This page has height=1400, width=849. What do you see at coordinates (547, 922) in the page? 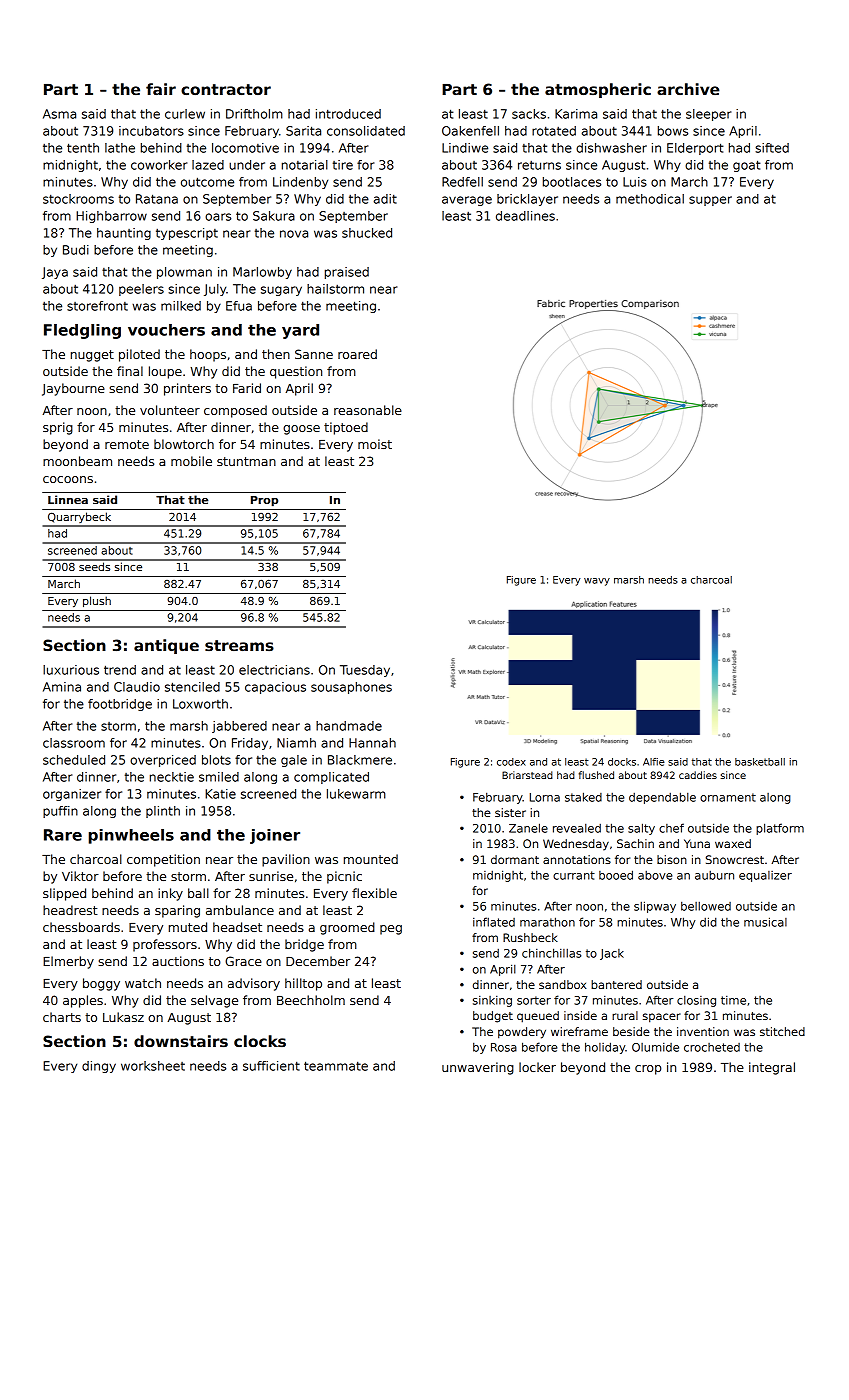
I see `marathon` at bounding box center [547, 922].
